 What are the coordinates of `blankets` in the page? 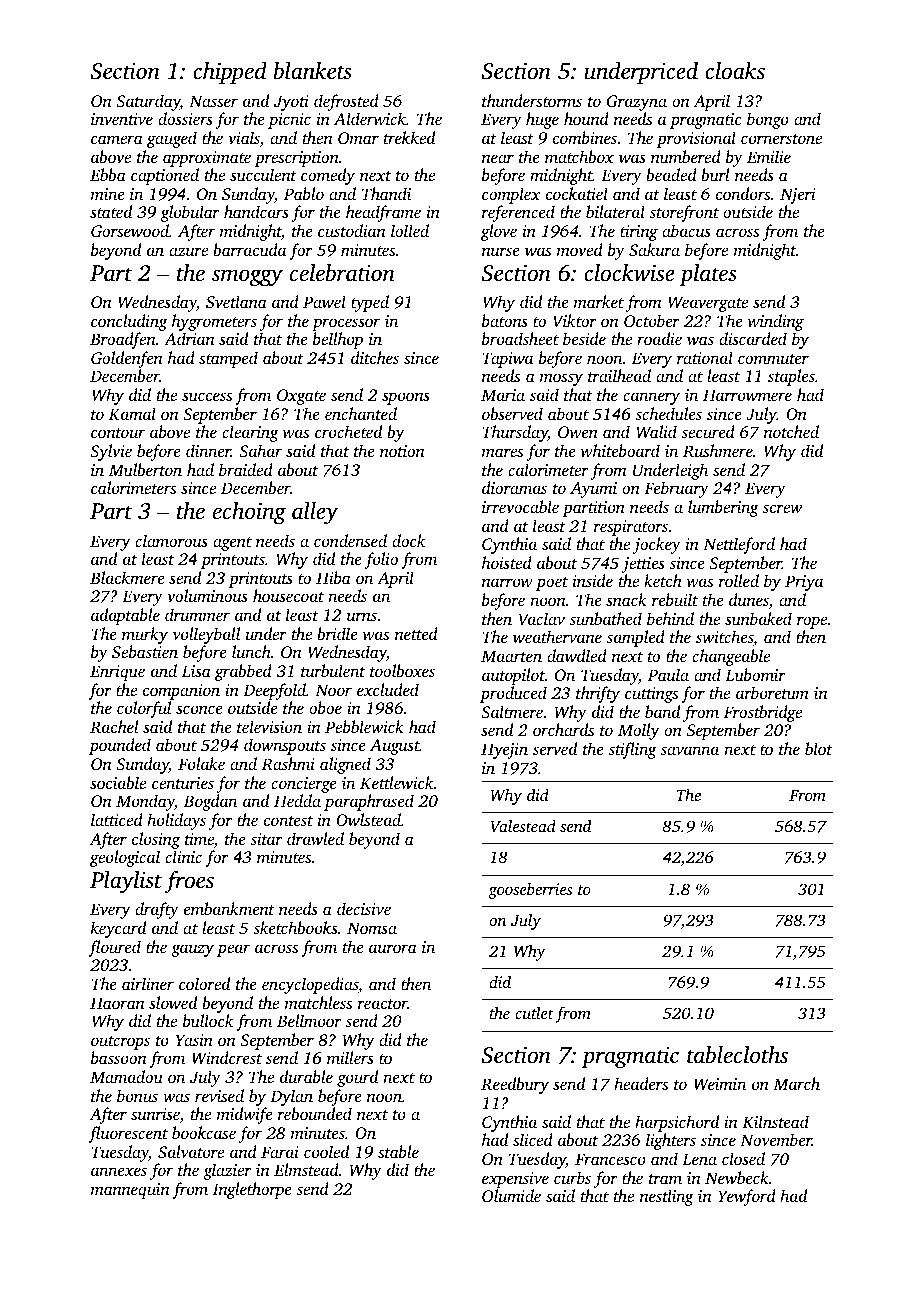 It's located at (313, 71).
